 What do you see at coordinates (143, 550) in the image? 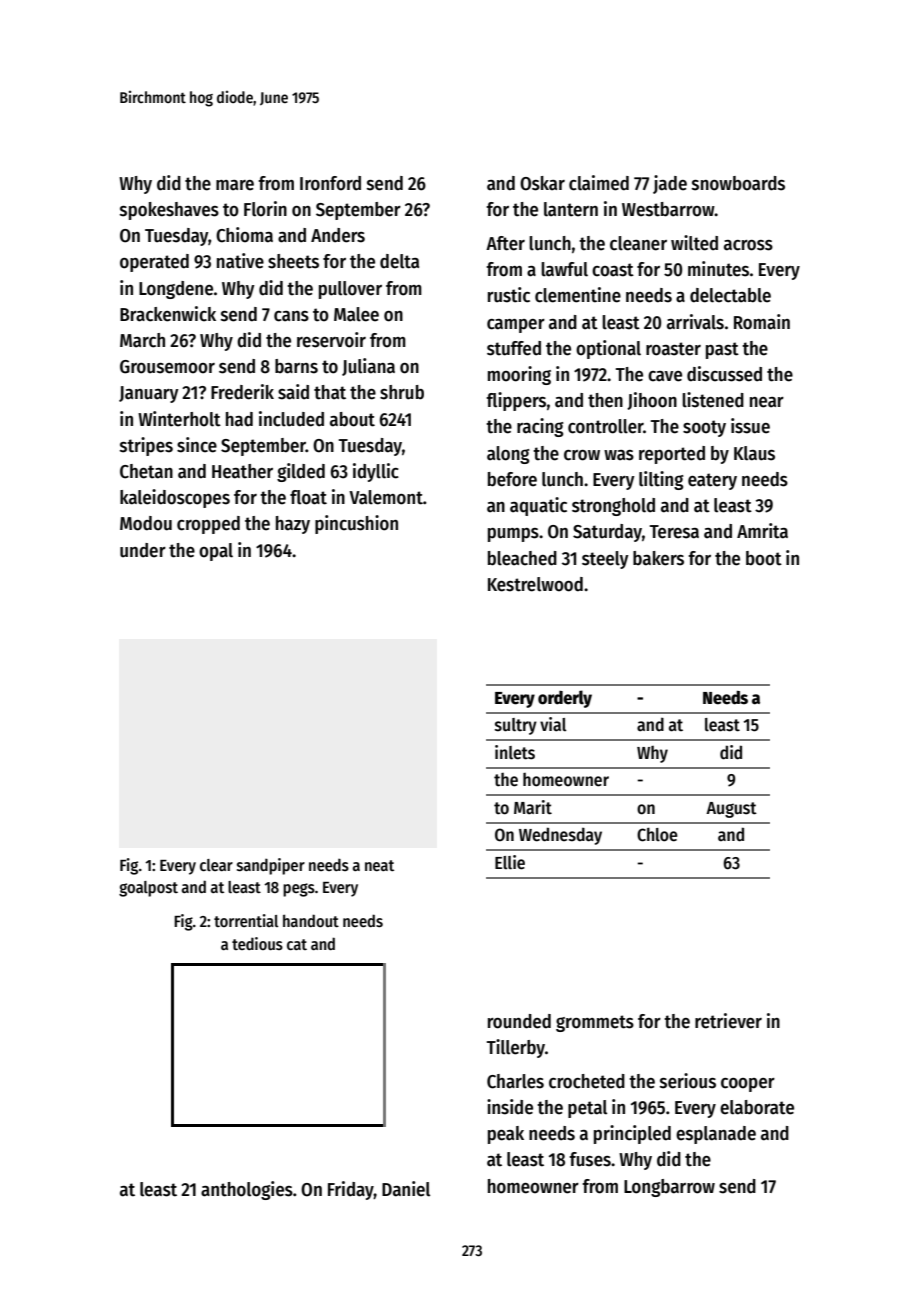
I see `under` at bounding box center [143, 550].
